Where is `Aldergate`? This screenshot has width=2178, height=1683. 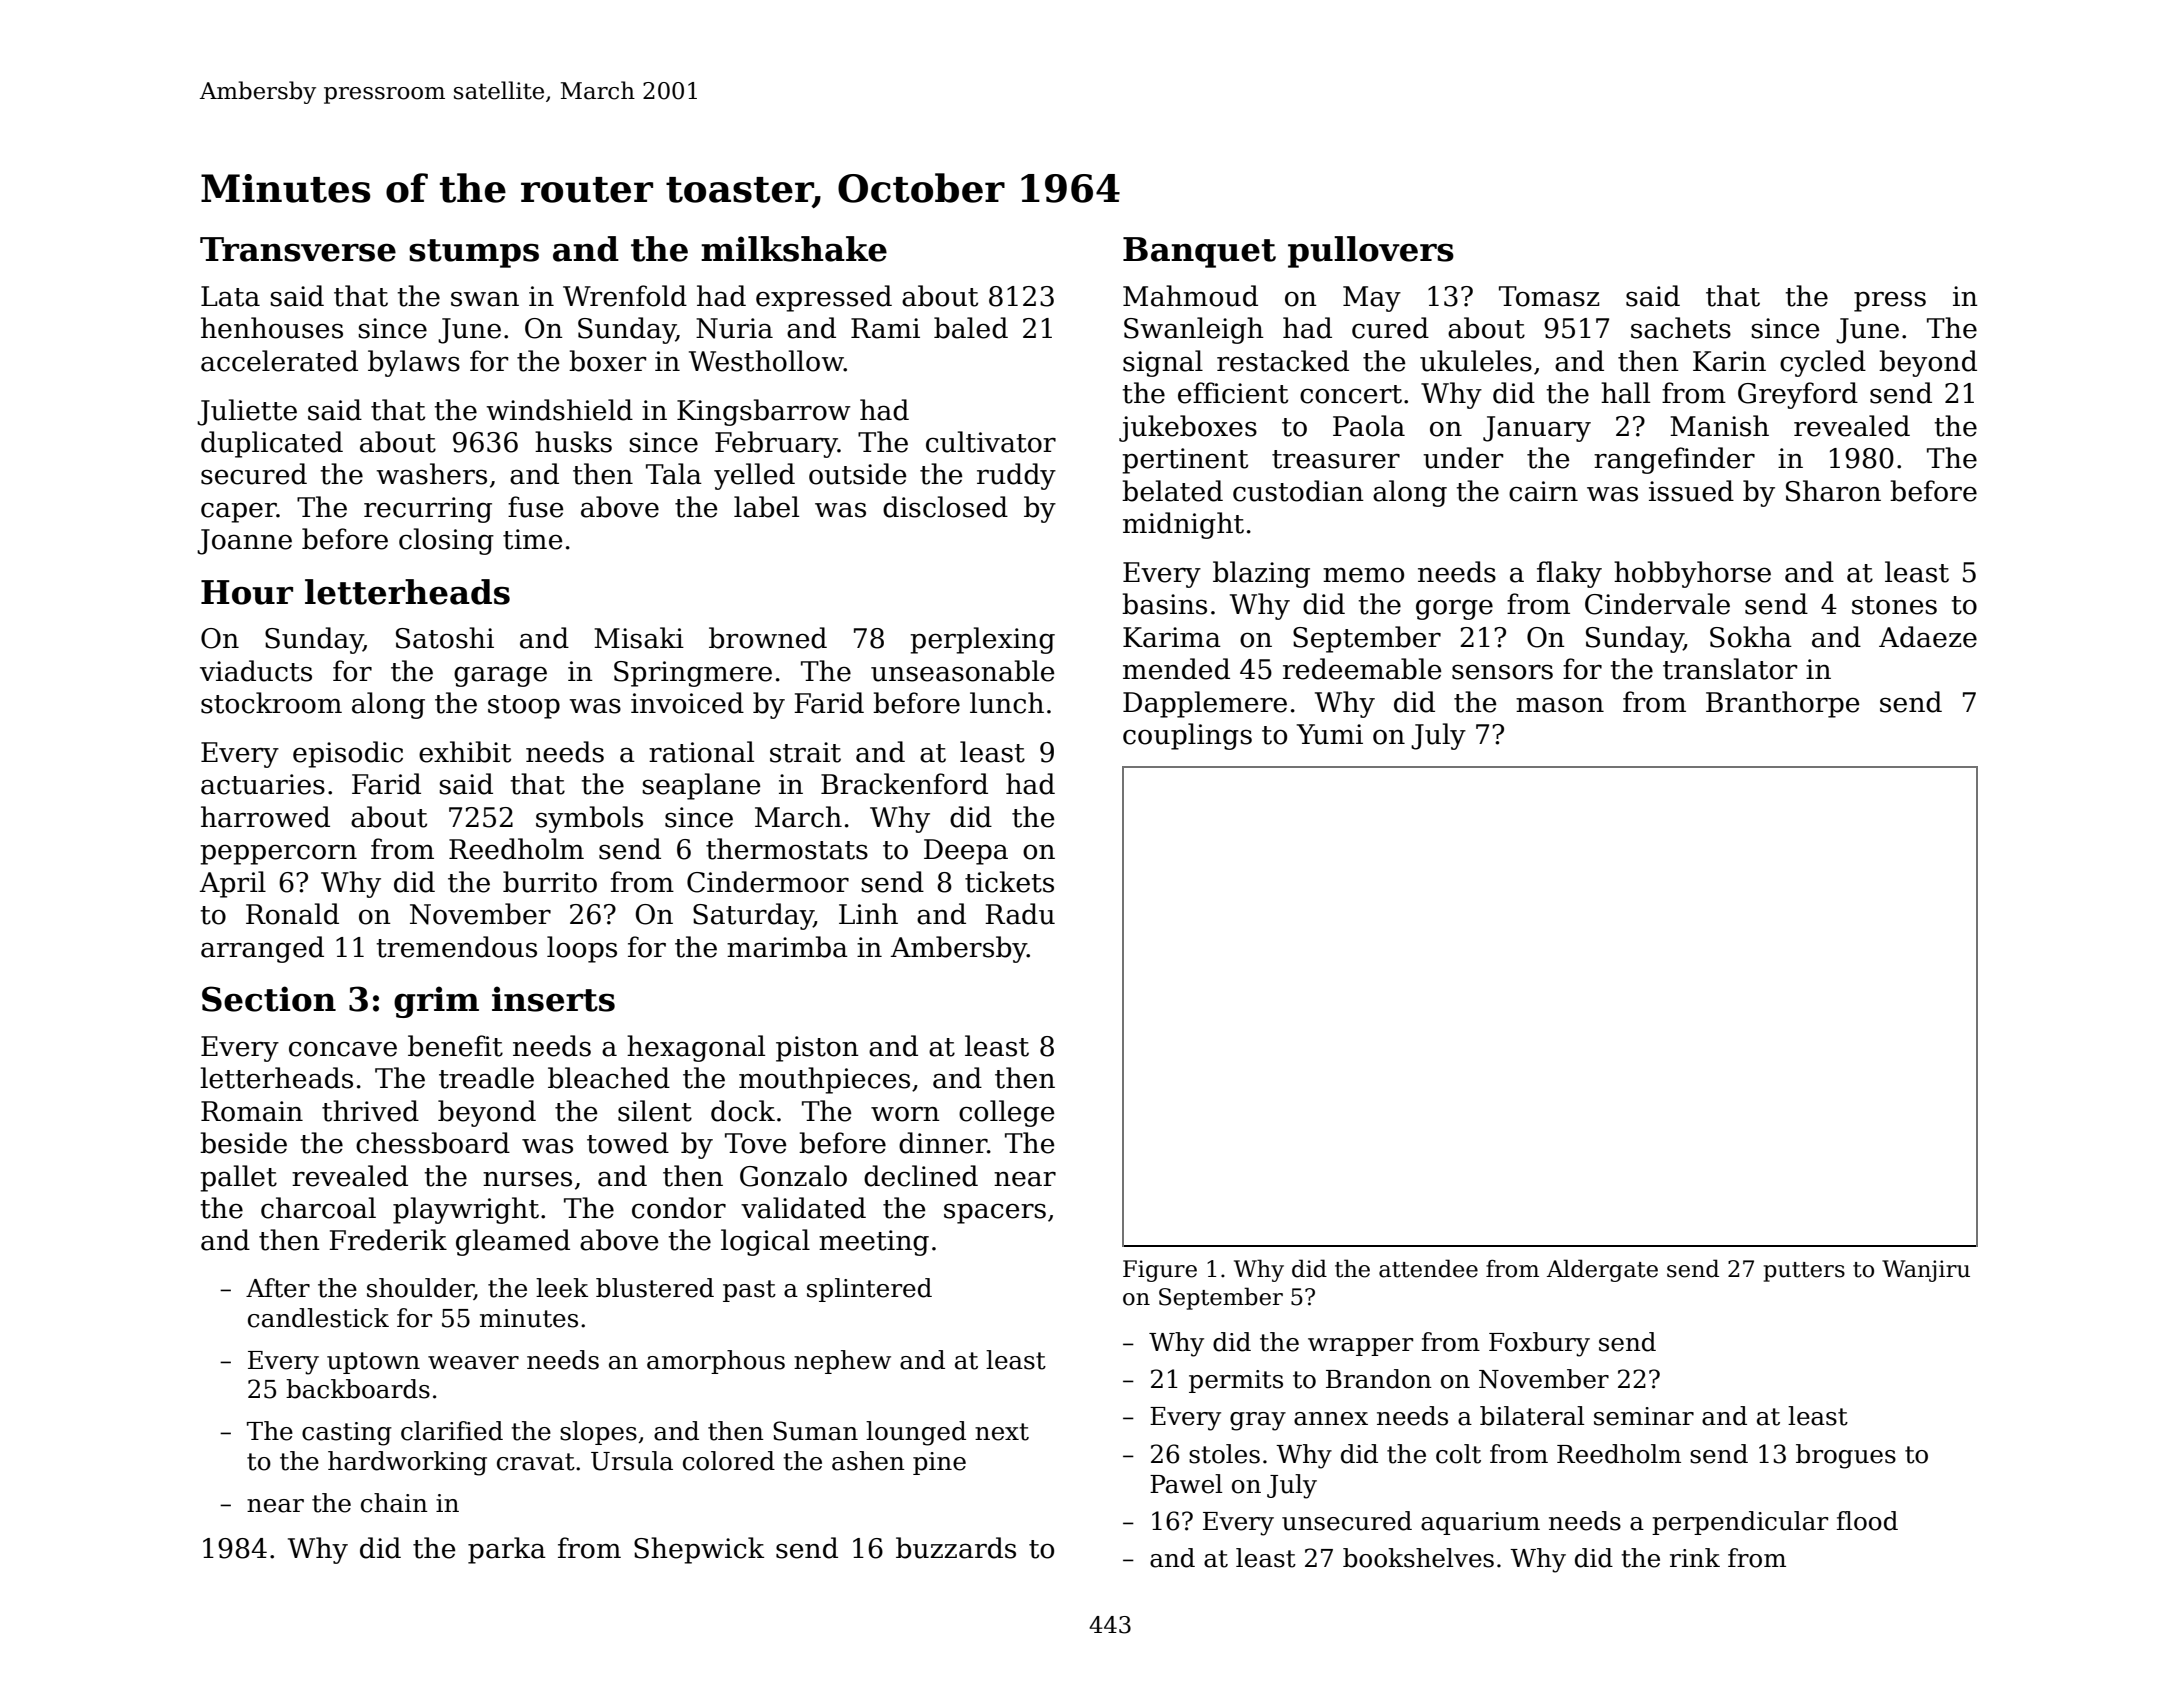
Aldergate is located at coordinates (1602, 1270).
